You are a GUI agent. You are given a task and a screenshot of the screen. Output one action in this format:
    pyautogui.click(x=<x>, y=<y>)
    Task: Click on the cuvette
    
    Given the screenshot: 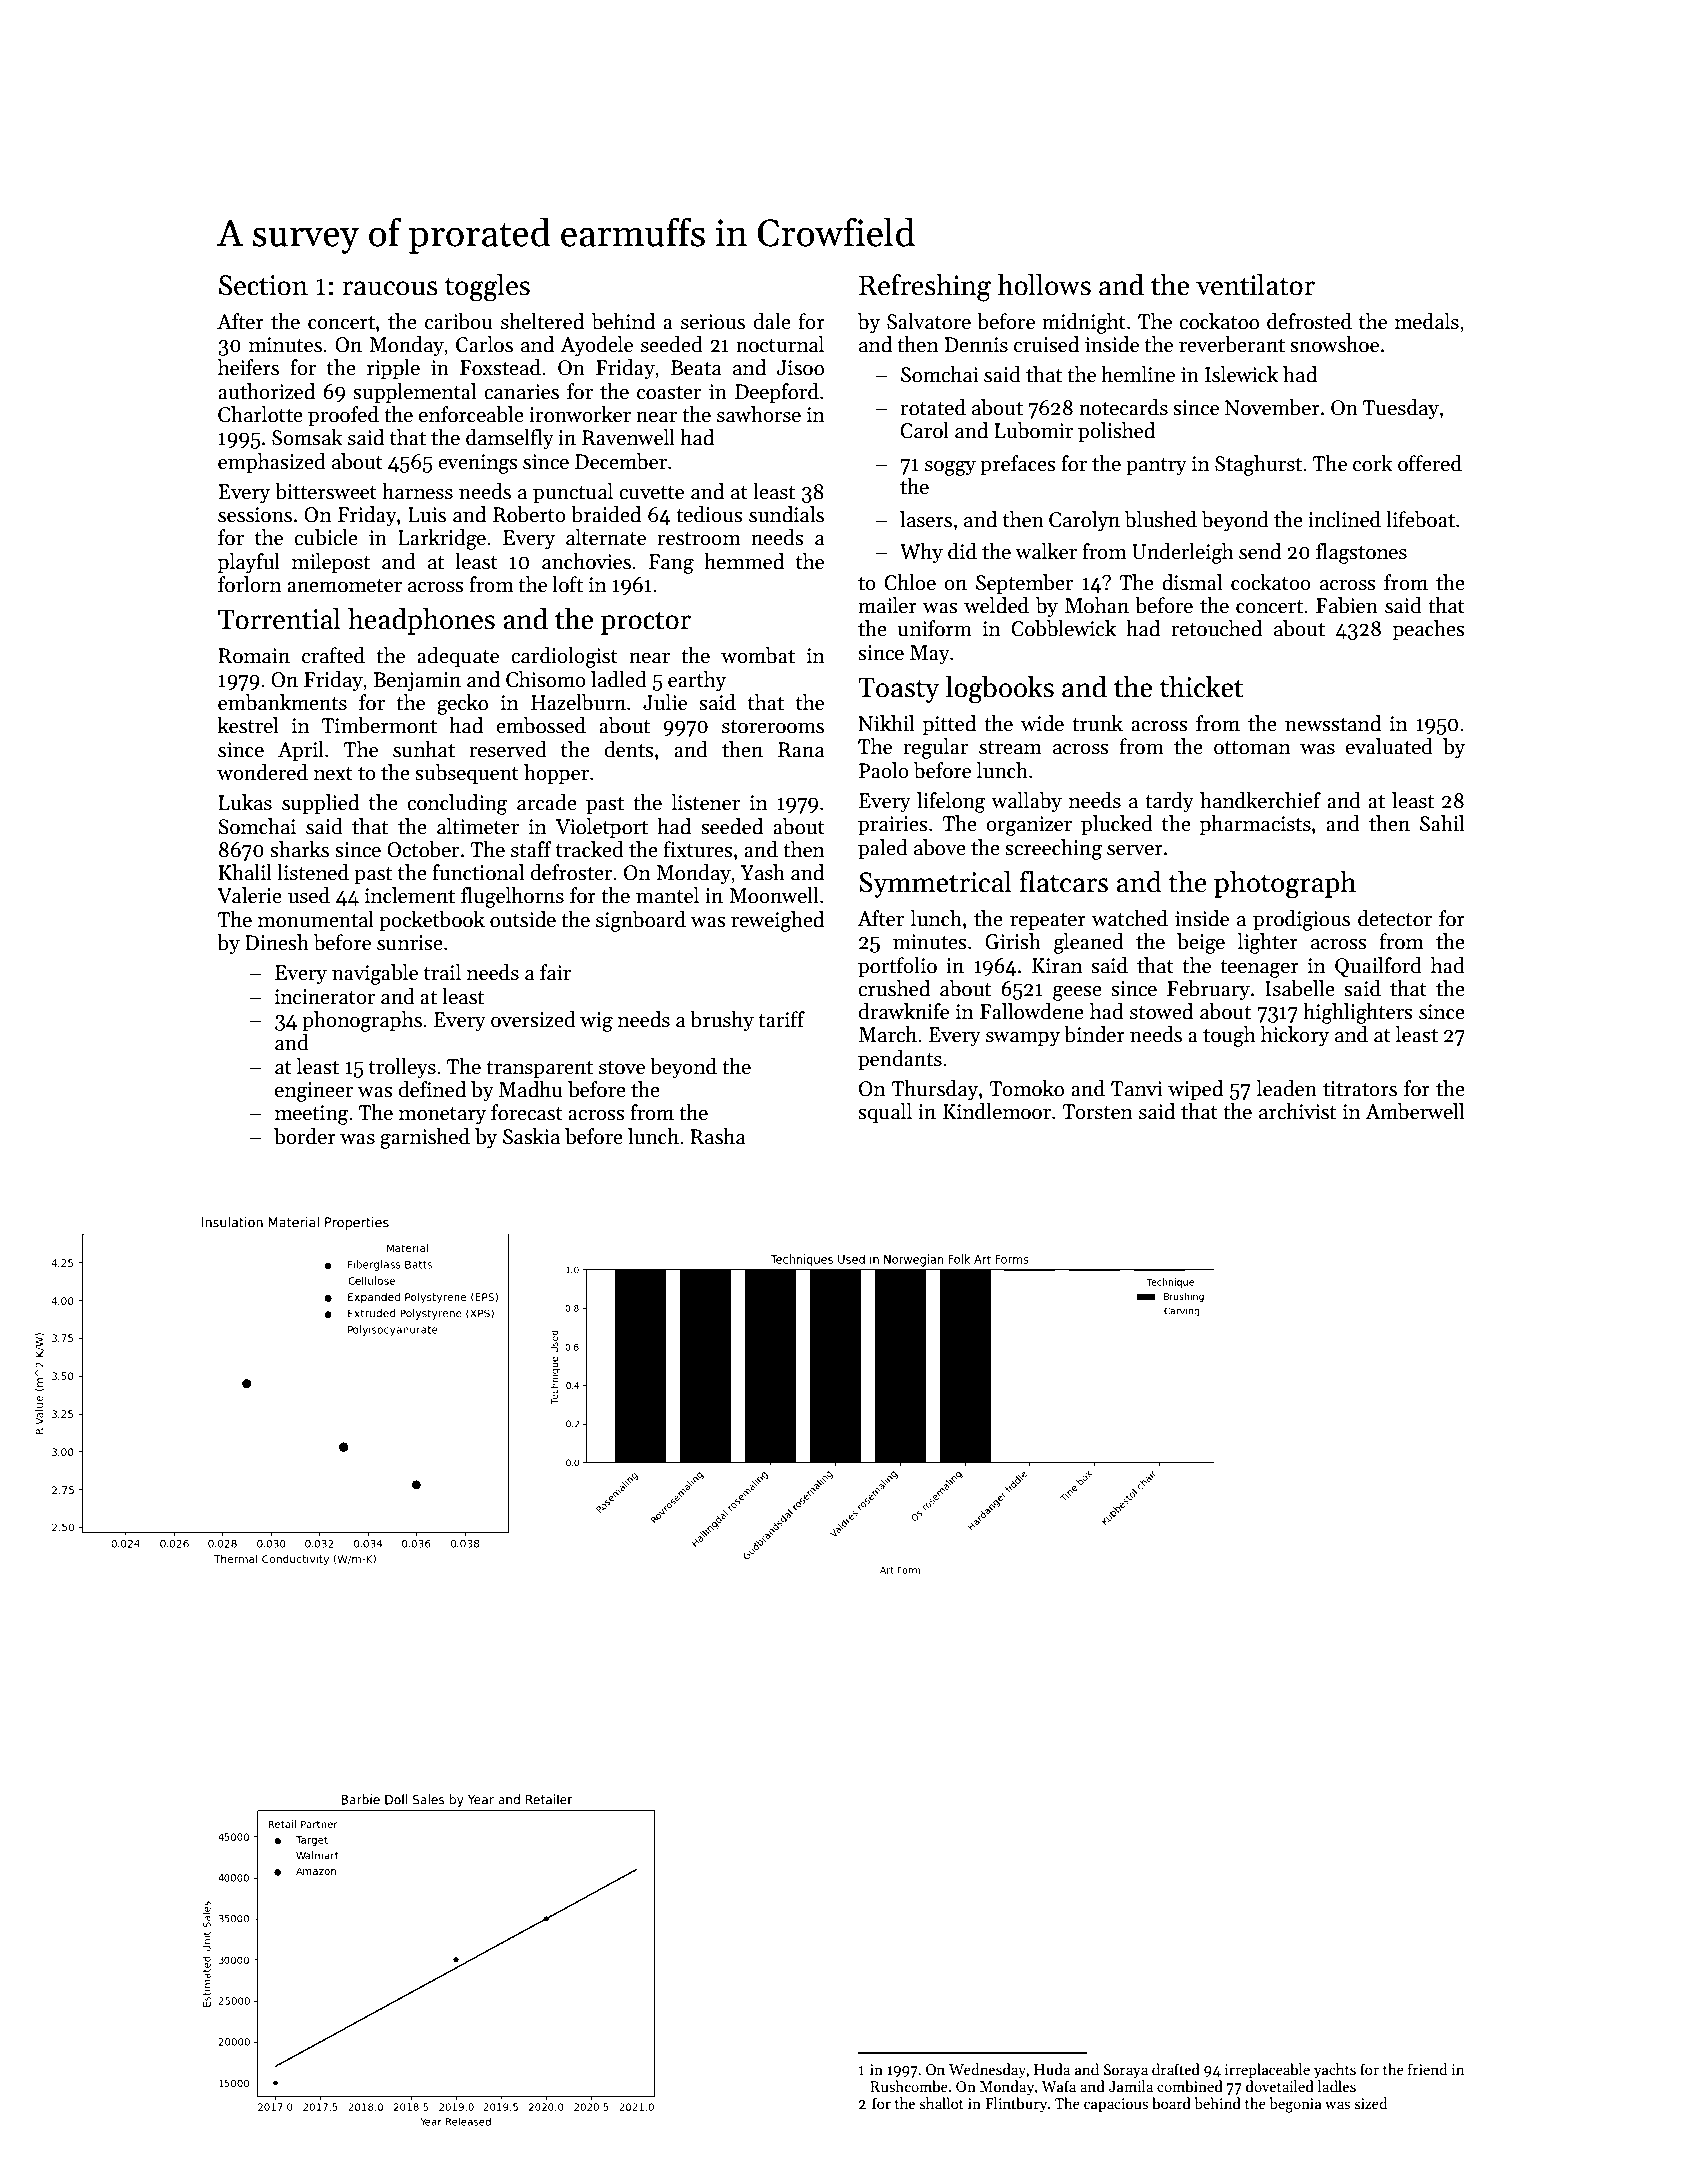 What is the action you would take?
    pyautogui.click(x=651, y=493)
